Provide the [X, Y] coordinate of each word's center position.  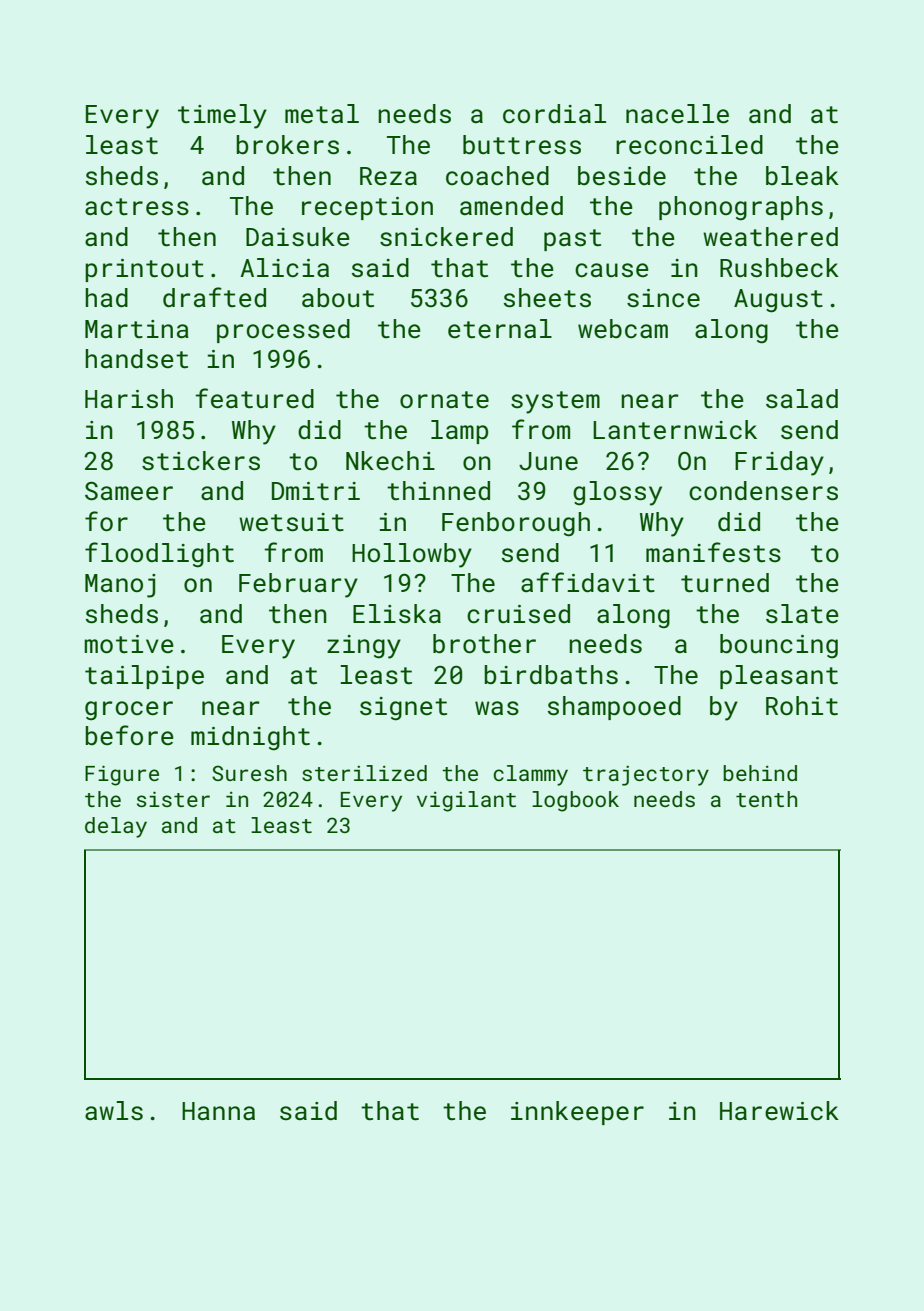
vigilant [466, 801]
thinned [438, 491]
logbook [575, 801]
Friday [779, 463]
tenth [766, 799]
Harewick [779, 1111]
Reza [388, 176]
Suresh [249, 773]
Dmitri [316, 491]
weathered [770, 237]
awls [114, 1111]
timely [222, 116]
